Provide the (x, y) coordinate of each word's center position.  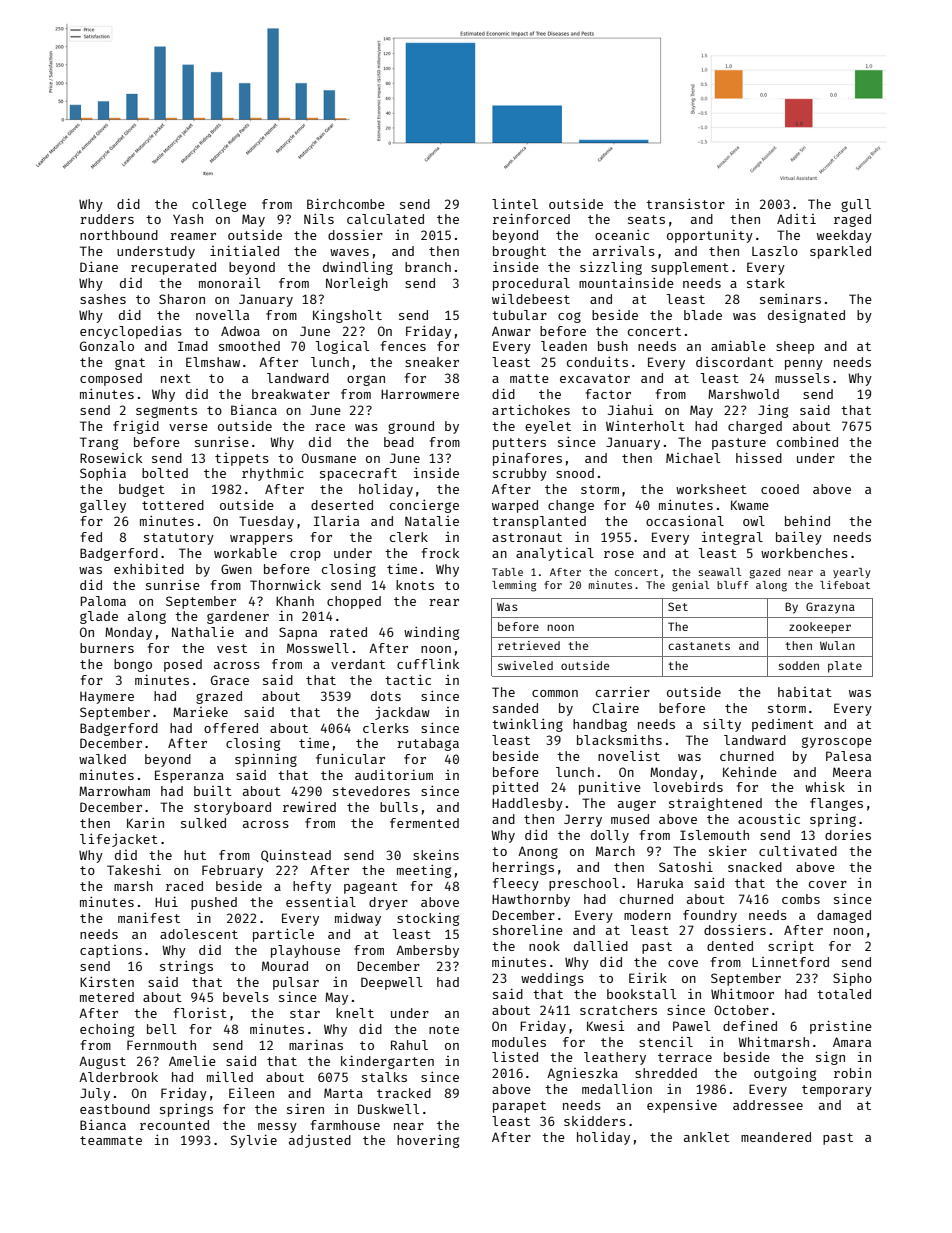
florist (200, 1013)
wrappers (261, 540)
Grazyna (830, 608)
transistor (685, 204)
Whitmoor (742, 994)
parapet (519, 1107)
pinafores (527, 459)
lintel (515, 203)
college (219, 205)
